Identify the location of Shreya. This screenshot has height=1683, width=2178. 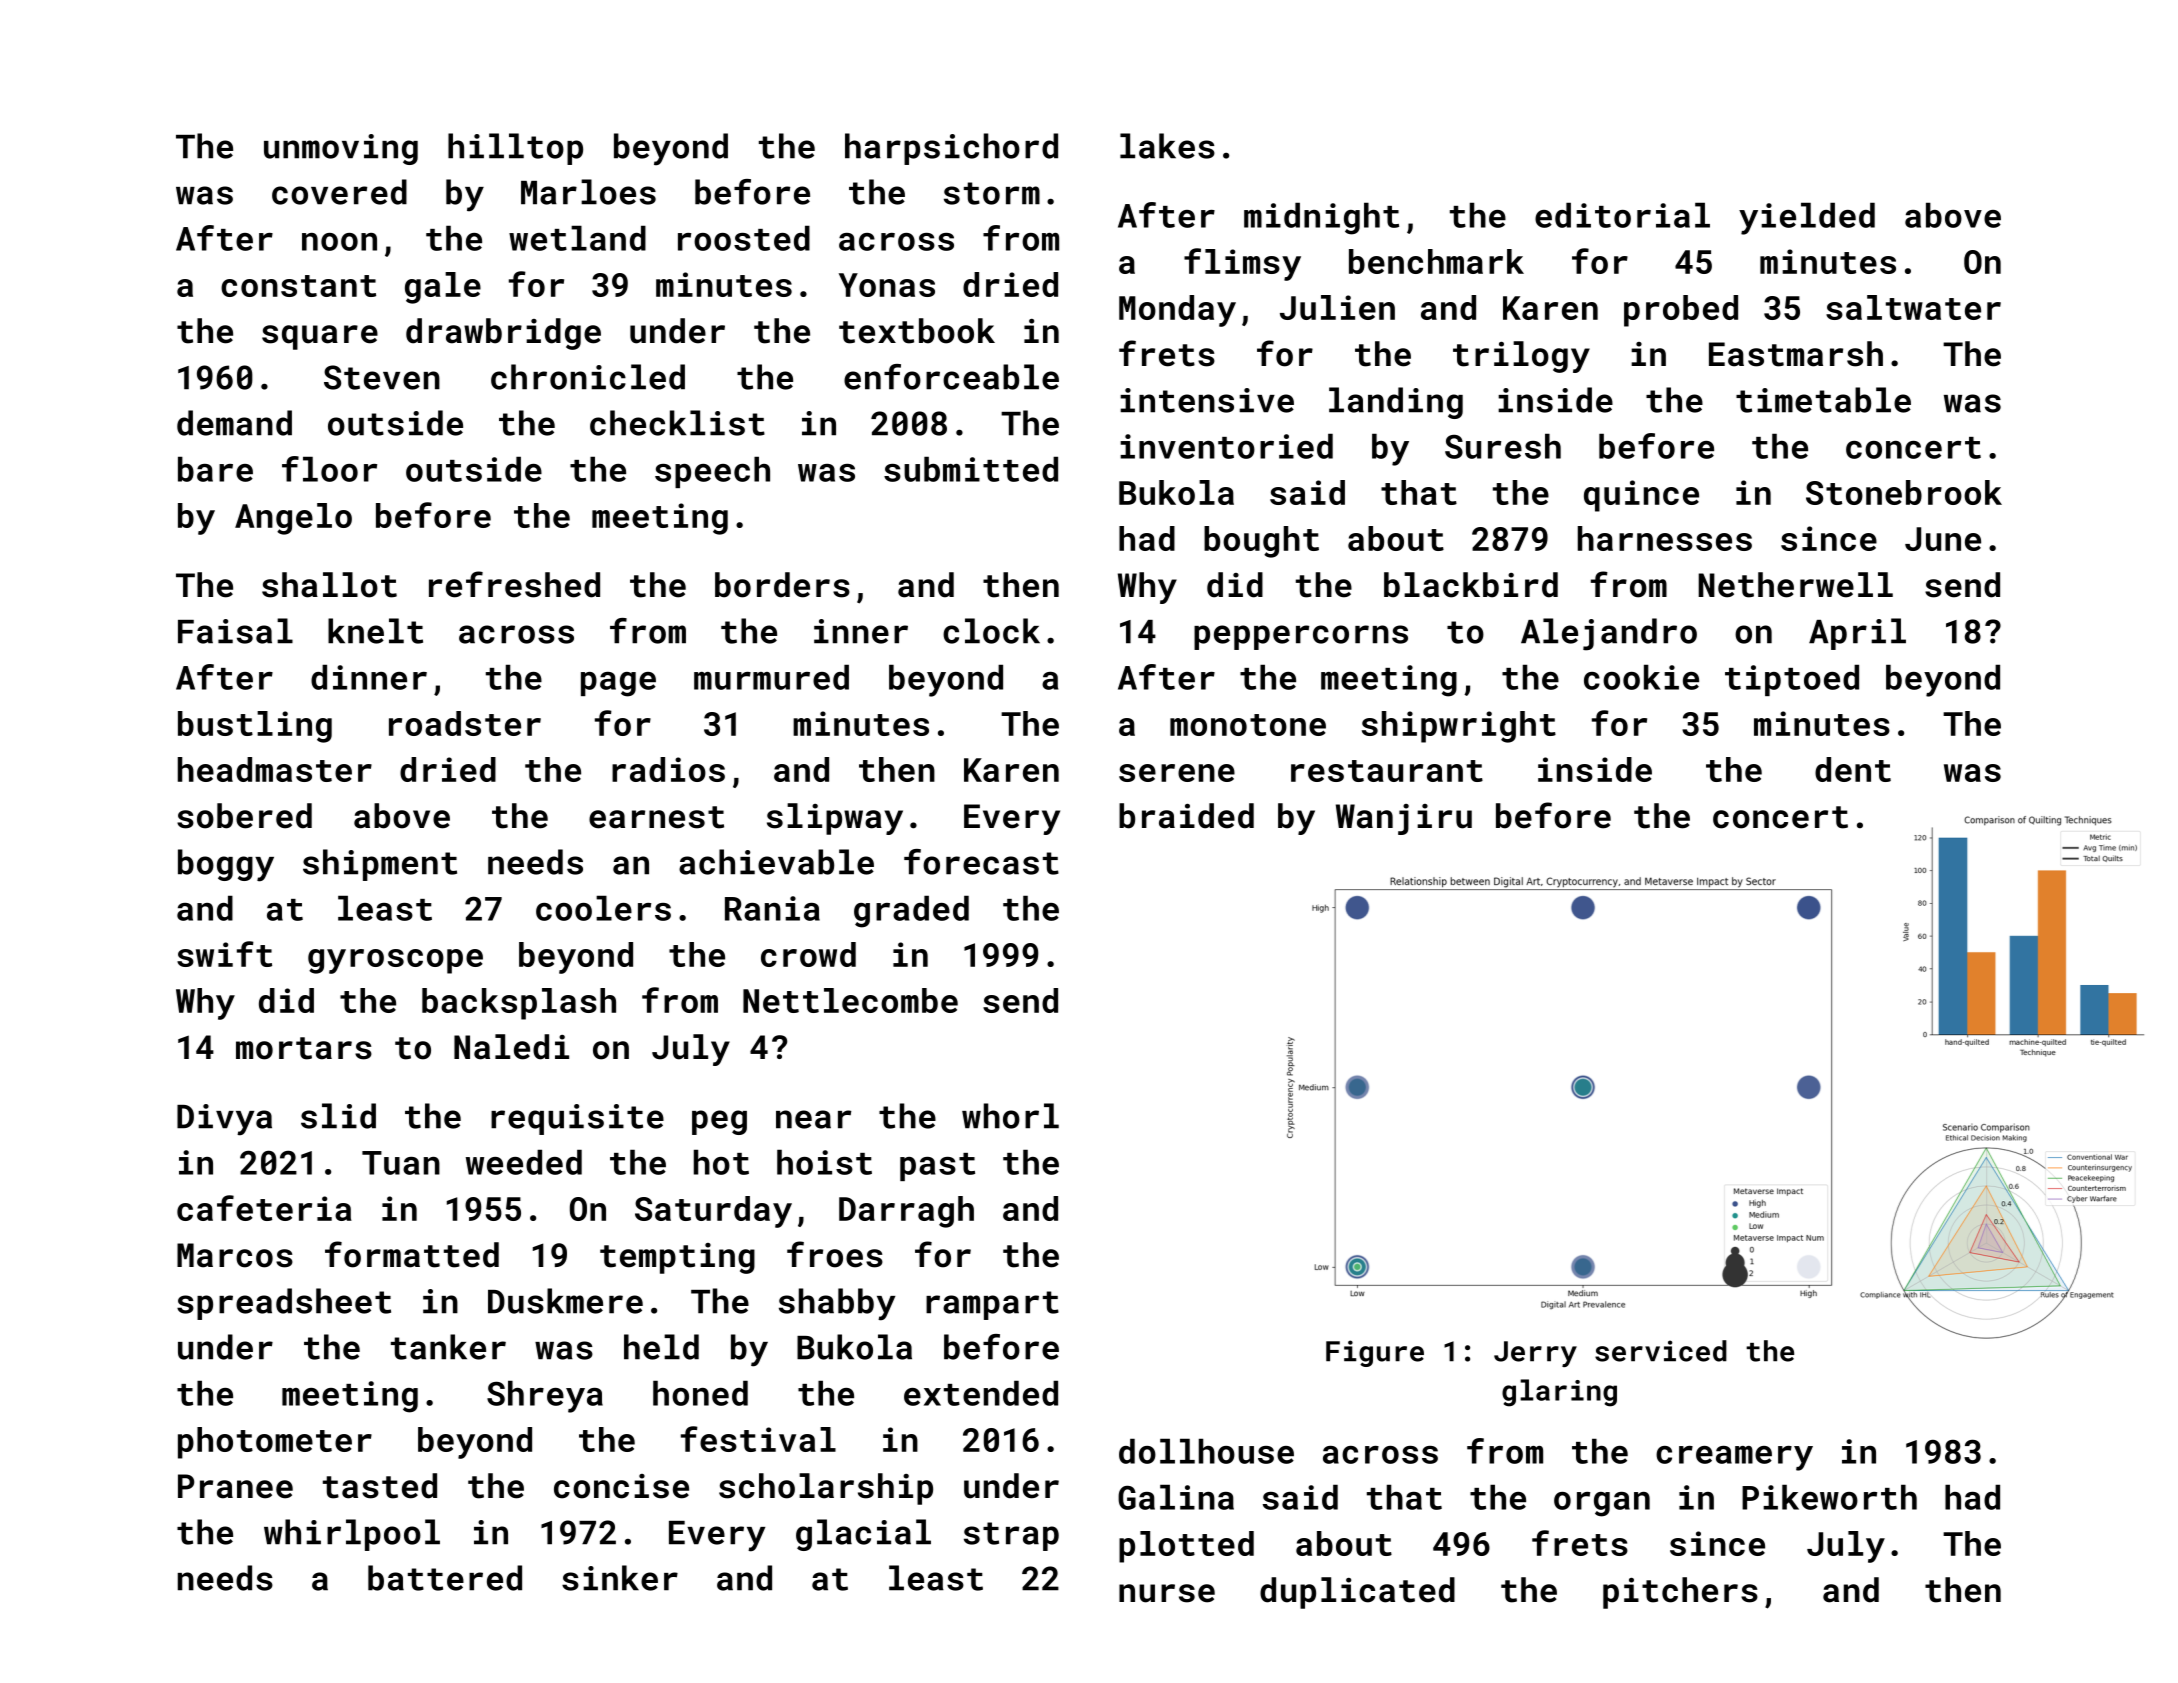
(545, 1397).
